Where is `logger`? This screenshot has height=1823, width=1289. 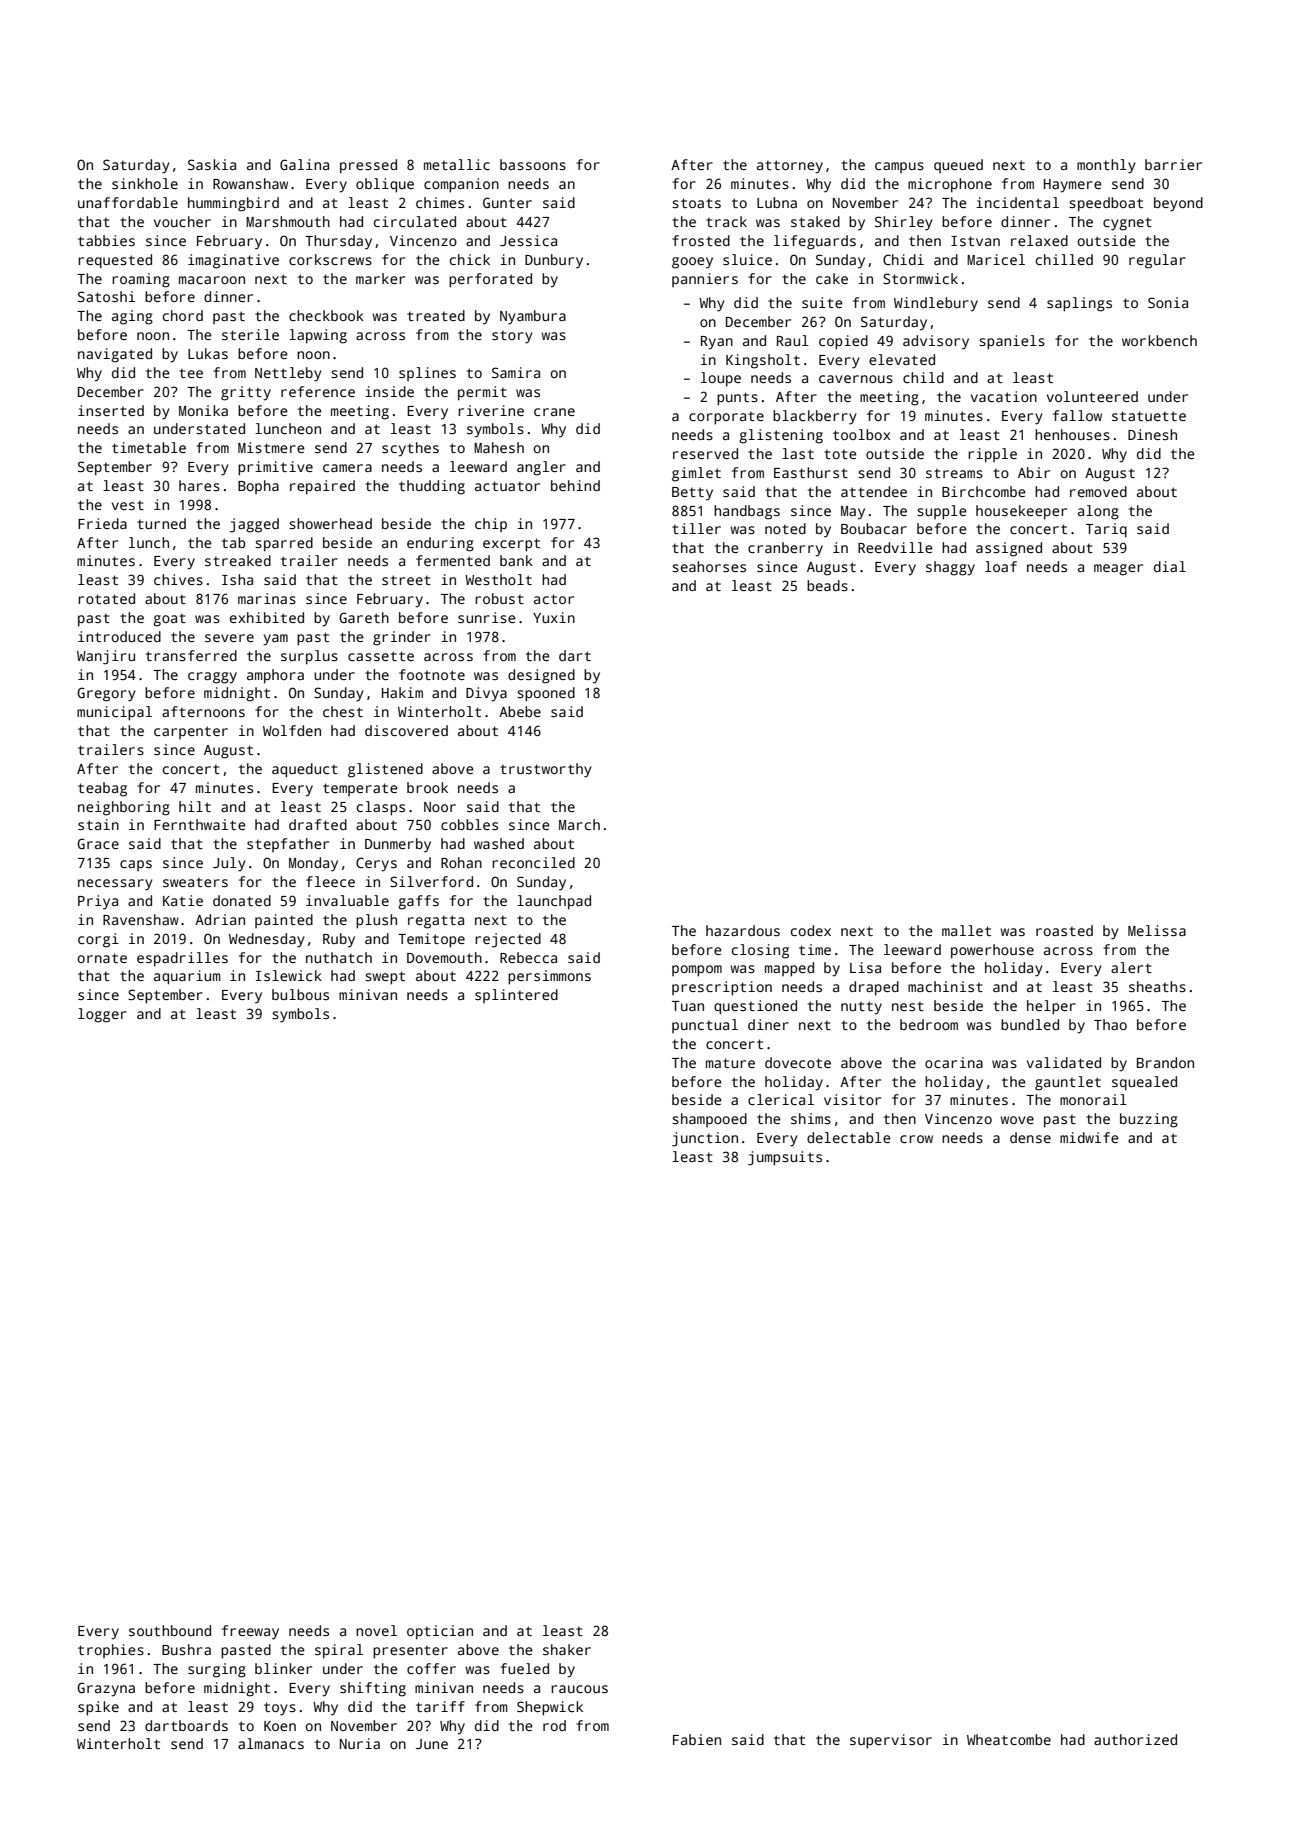 logger is located at coordinates (102, 1015).
